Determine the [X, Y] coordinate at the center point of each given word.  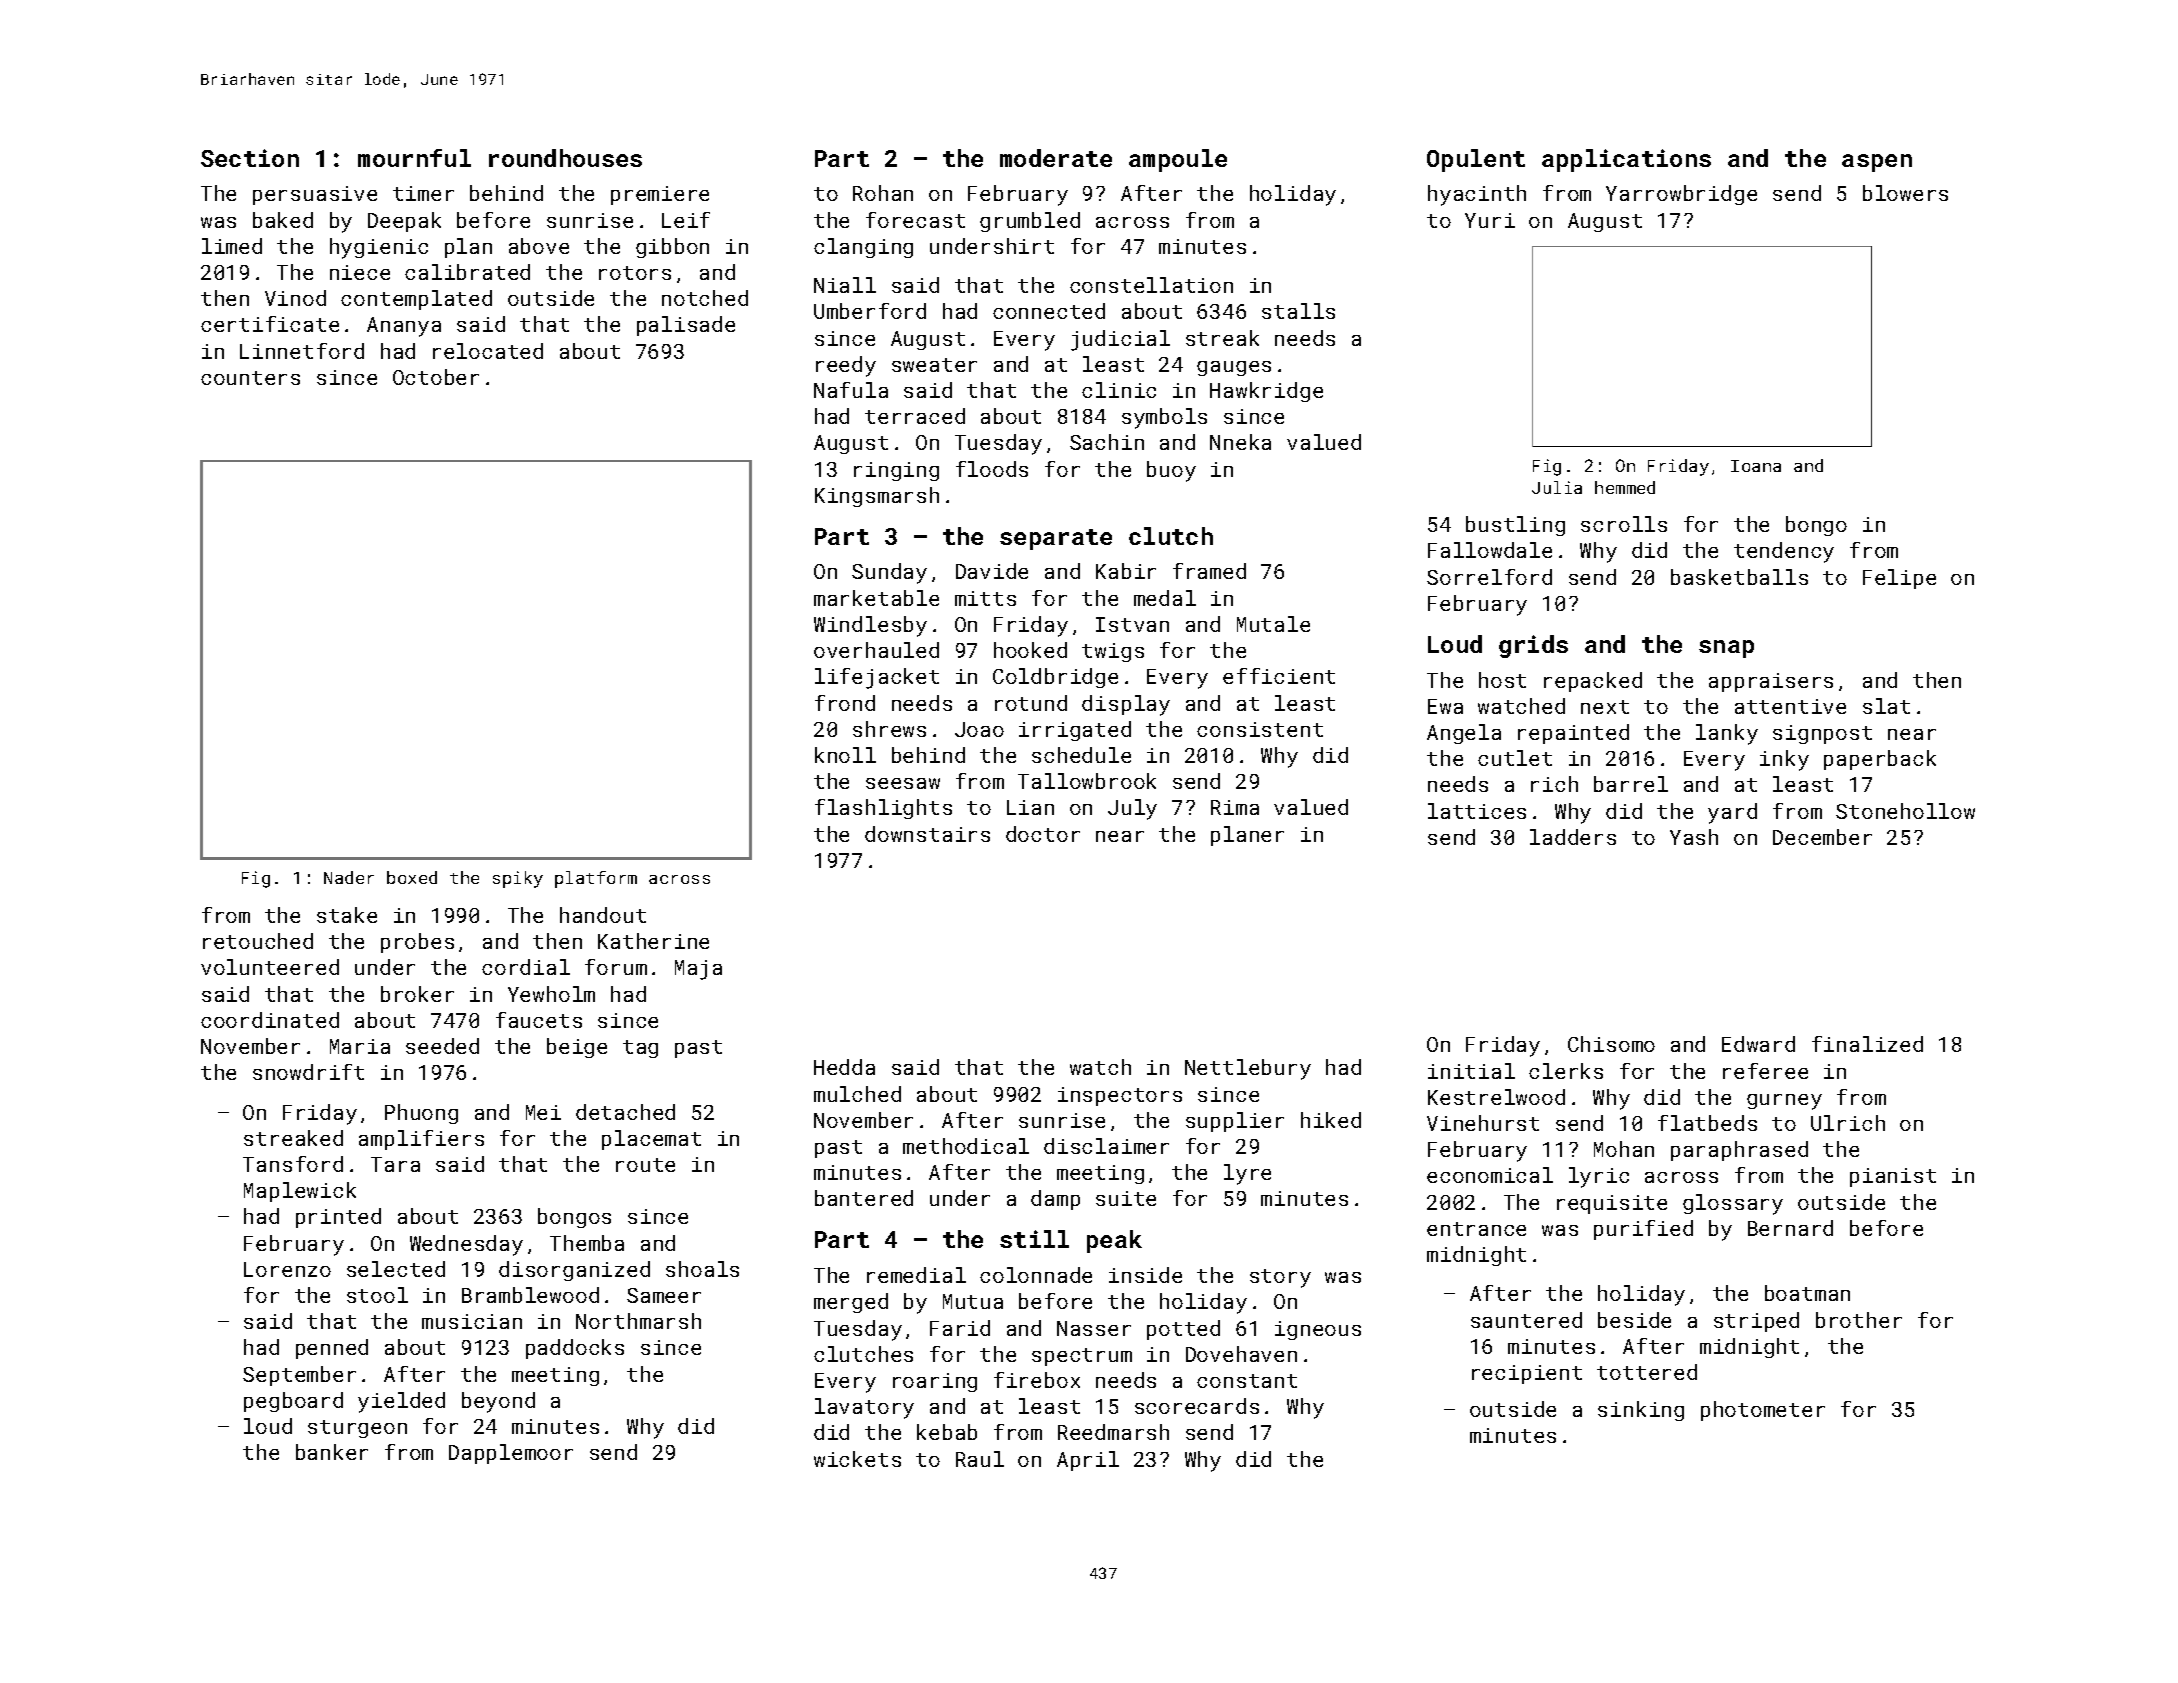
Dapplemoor [511, 1454]
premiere [660, 195]
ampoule [1178, 160]
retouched [258, 941]
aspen [1877, 163]
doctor [1043, 834]
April [1088, 1461]
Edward [1758, 1044]
